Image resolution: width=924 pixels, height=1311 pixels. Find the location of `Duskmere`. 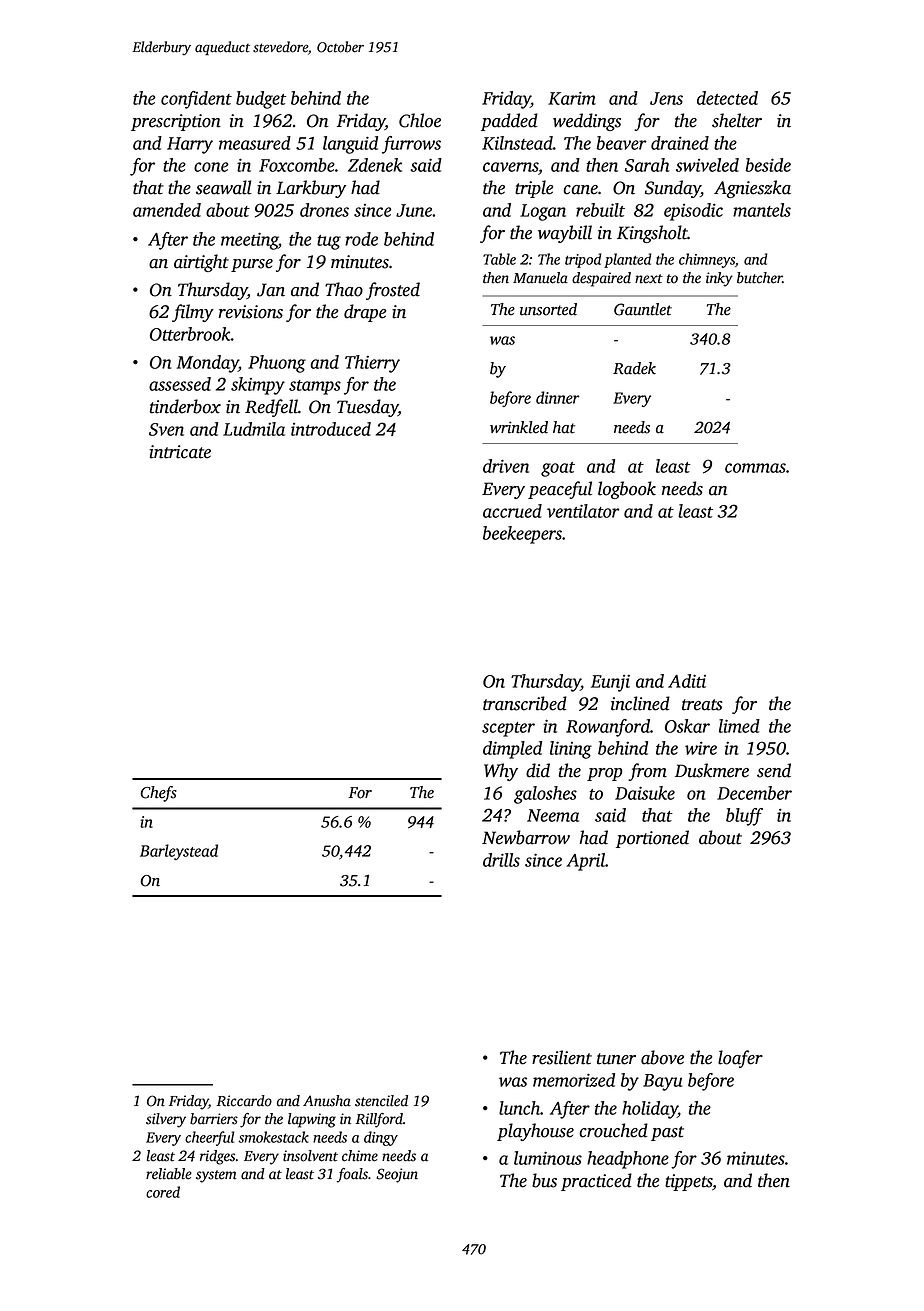

Duskmere is located at coordinates (712, 770).
